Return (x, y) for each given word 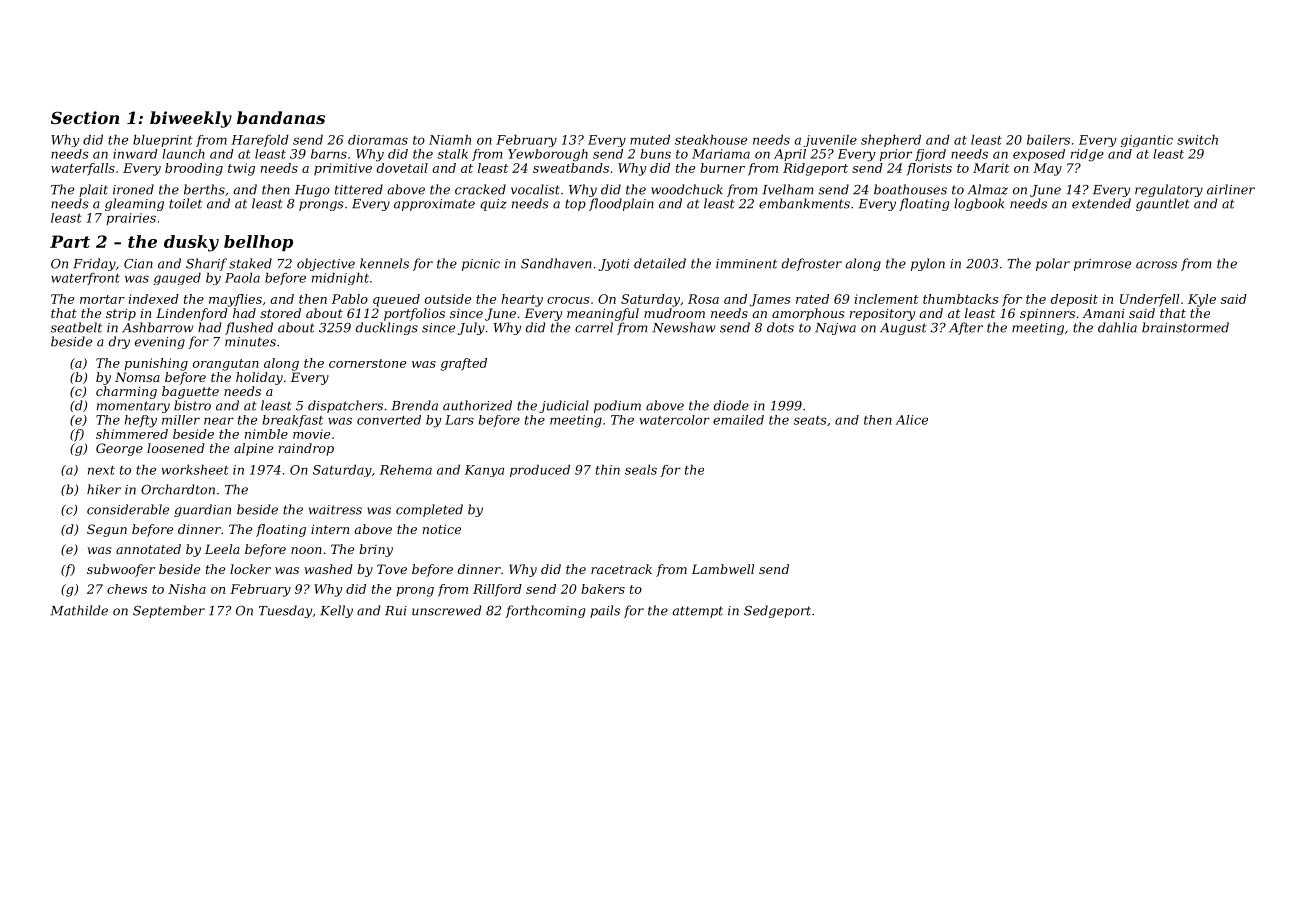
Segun (107, 530)
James (769, 300)
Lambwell (722, 569)
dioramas (378, 140)
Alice (912, 420)
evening (160, 343)
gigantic (1147, 141)
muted (650, 140)
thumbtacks (960, 299)
